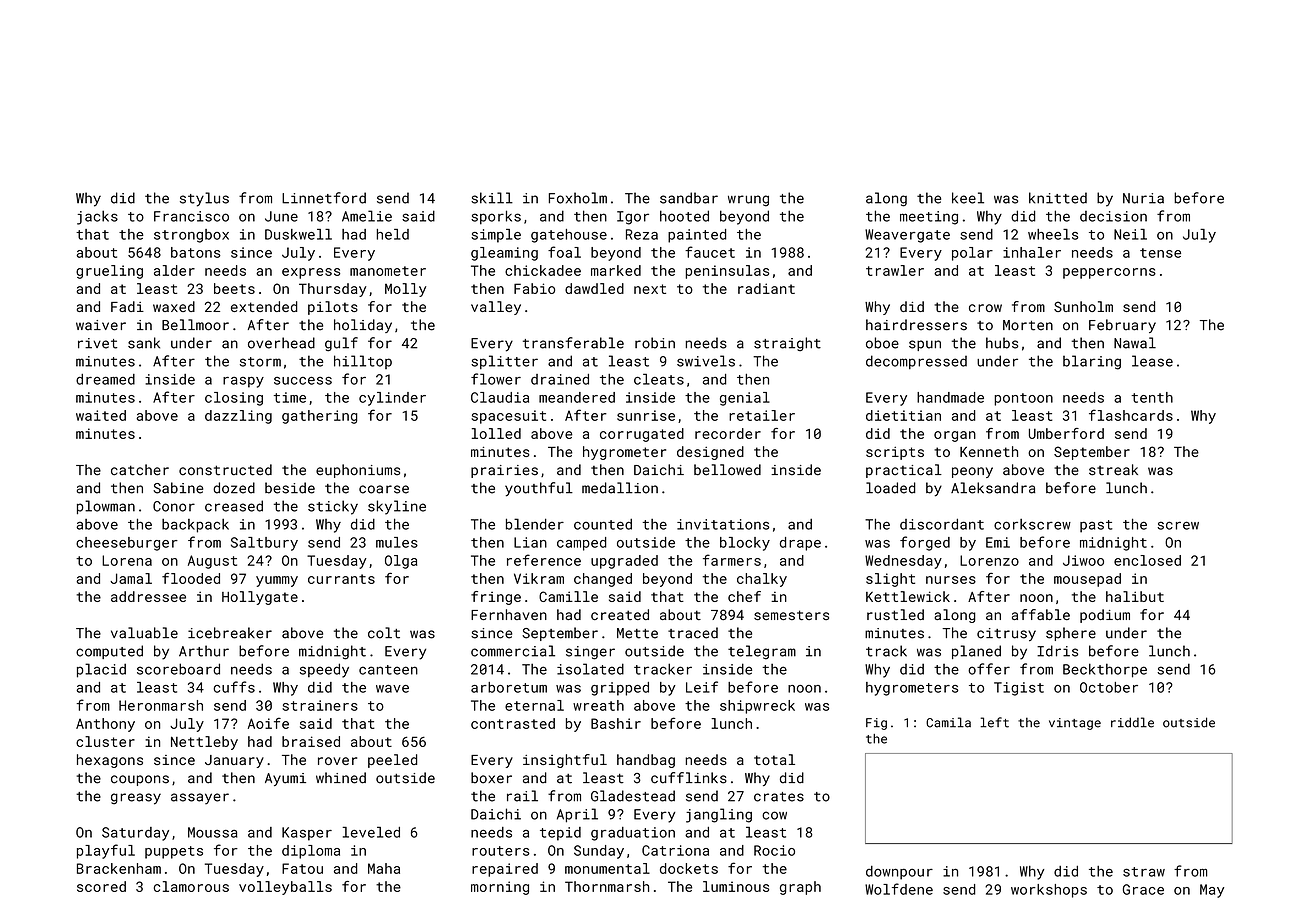 This image has height=924, width=1308. Describe the element at coordinates (140, 780) in the image. I see `coupons` at that location.
